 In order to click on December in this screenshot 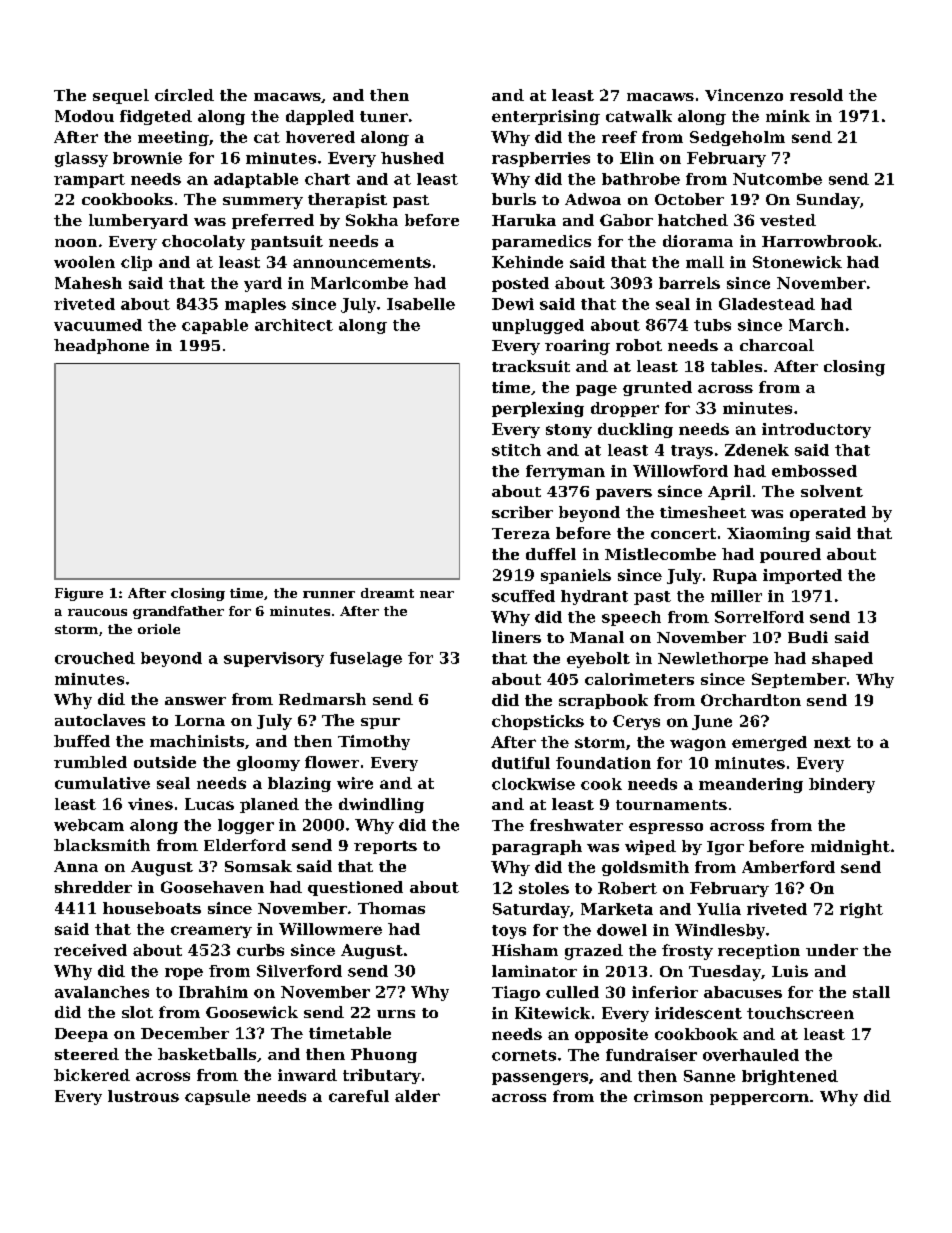, I will do `click(185, 1033)`.
